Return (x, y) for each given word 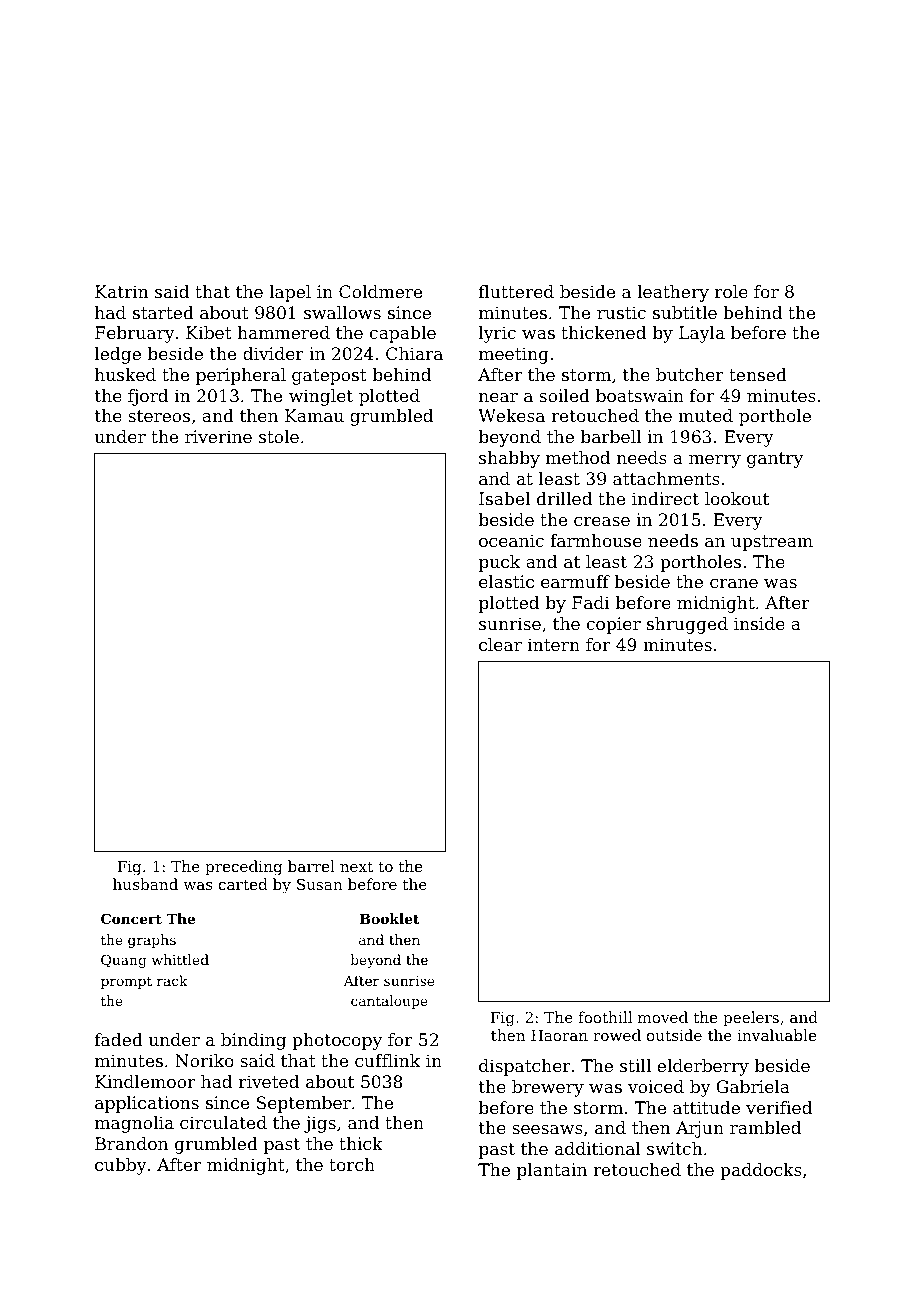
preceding (243, 868)
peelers (751, 1018)
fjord (148, 397)
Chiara (414, 353)
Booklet (389, 918)
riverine (218, 436)
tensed (758, 374)
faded (119, 1039)
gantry (775, 460)
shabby (509, 459)
